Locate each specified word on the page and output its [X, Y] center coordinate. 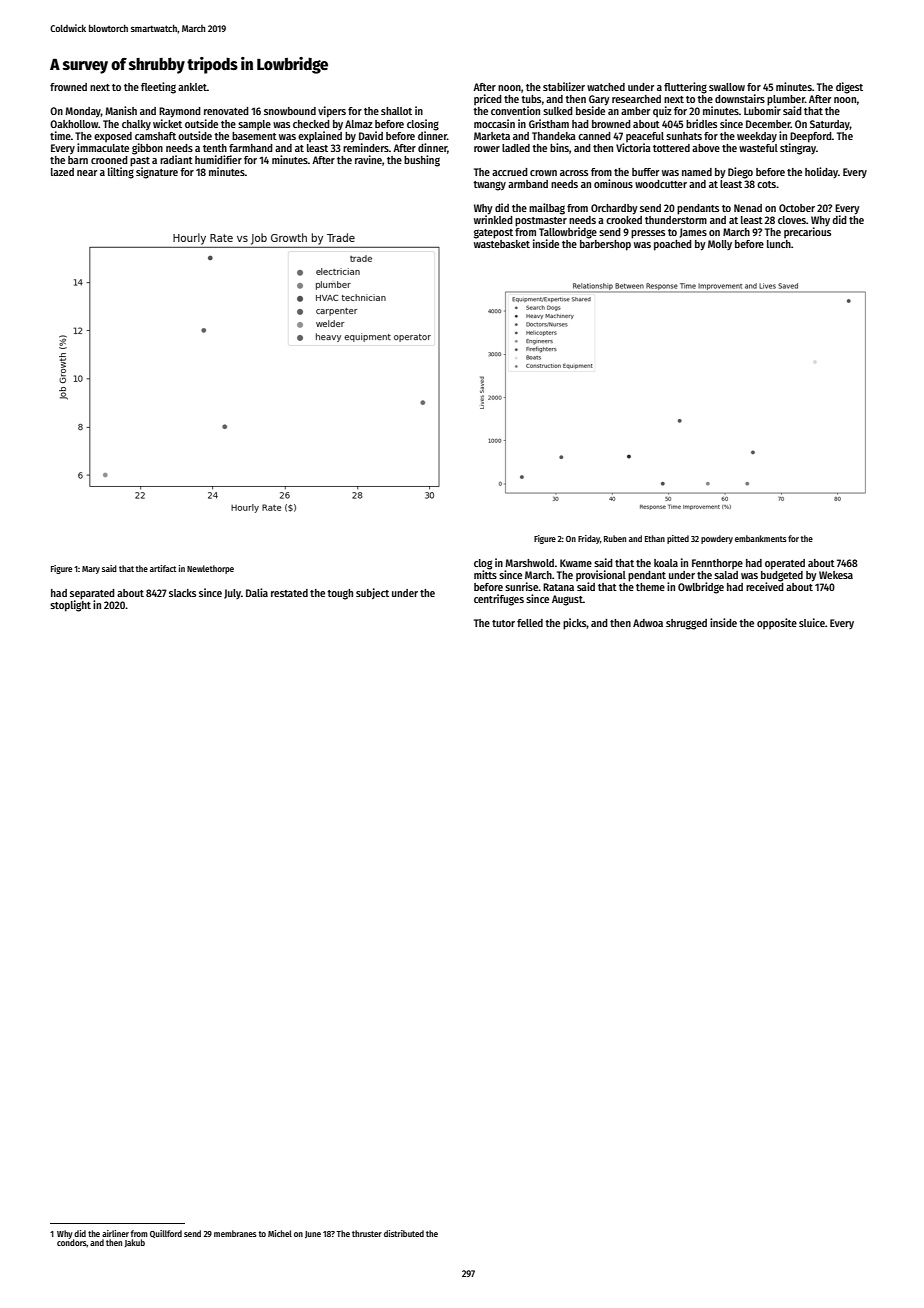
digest [849, 88]
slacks [182, 593]
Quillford [166, 1234]
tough [340, 594]
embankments [761, 538]
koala [666, 563]
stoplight [70, 606]
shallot [396, 111]
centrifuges [499, 600]
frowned [68, 87]
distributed [404, 1233]
